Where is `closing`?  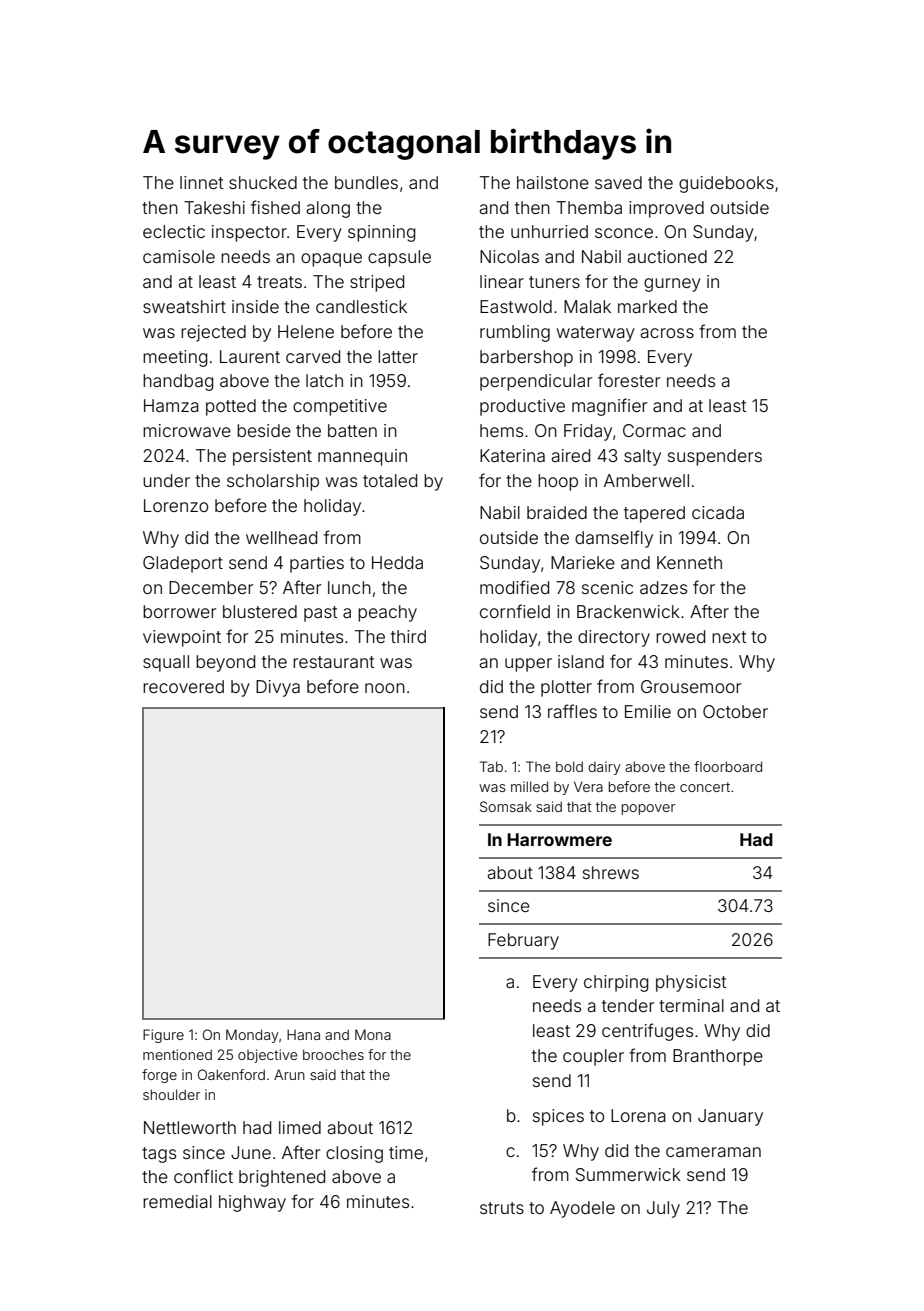
closing is located at coordinates (354, 1154).
